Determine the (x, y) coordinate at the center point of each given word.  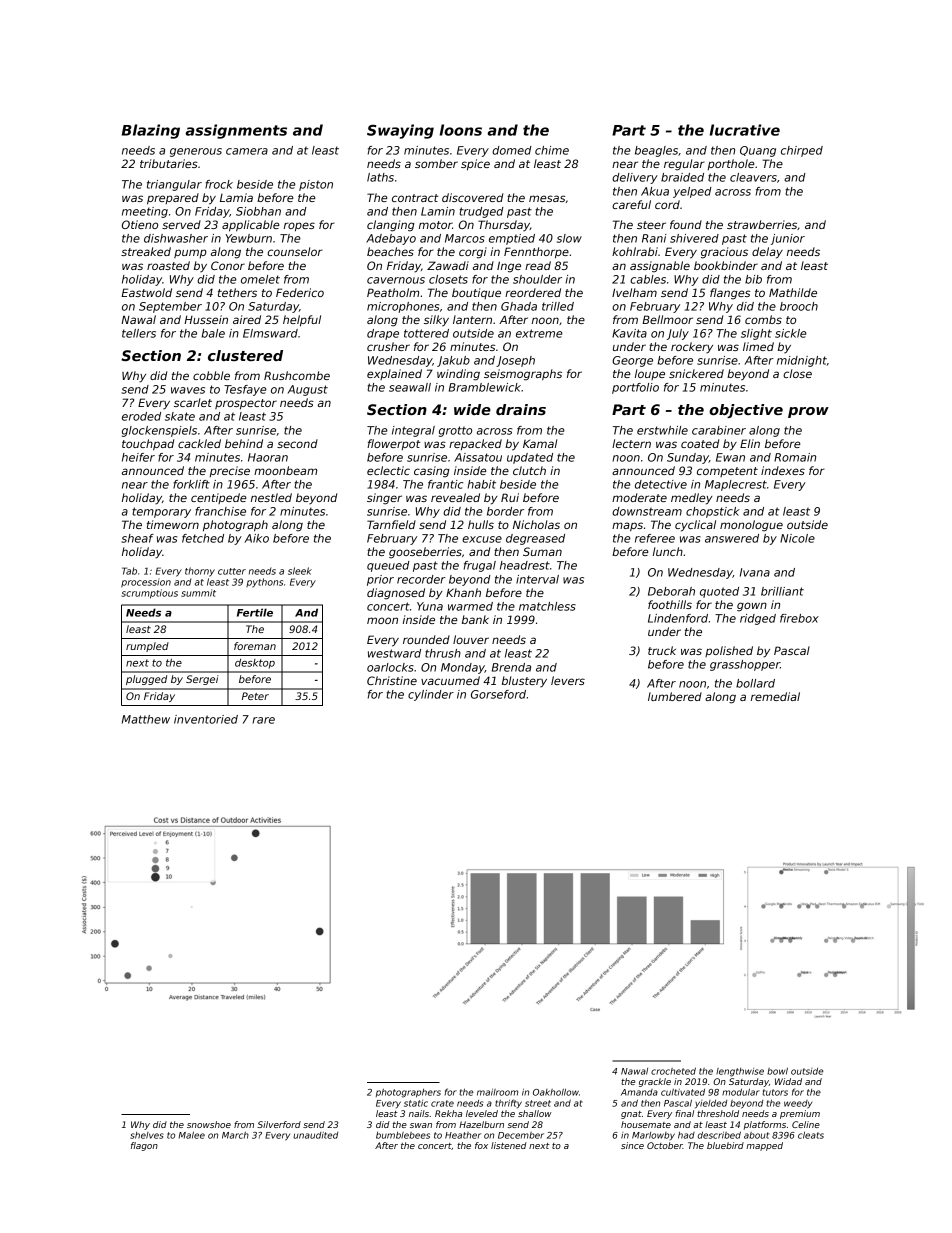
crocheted (673, 1071)
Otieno (140, 224)
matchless (547, 606)
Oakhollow (556, 1092)
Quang (758, 151)
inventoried (206, 719)
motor (435, 225)
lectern (631, 443)
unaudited (315, 1135)
